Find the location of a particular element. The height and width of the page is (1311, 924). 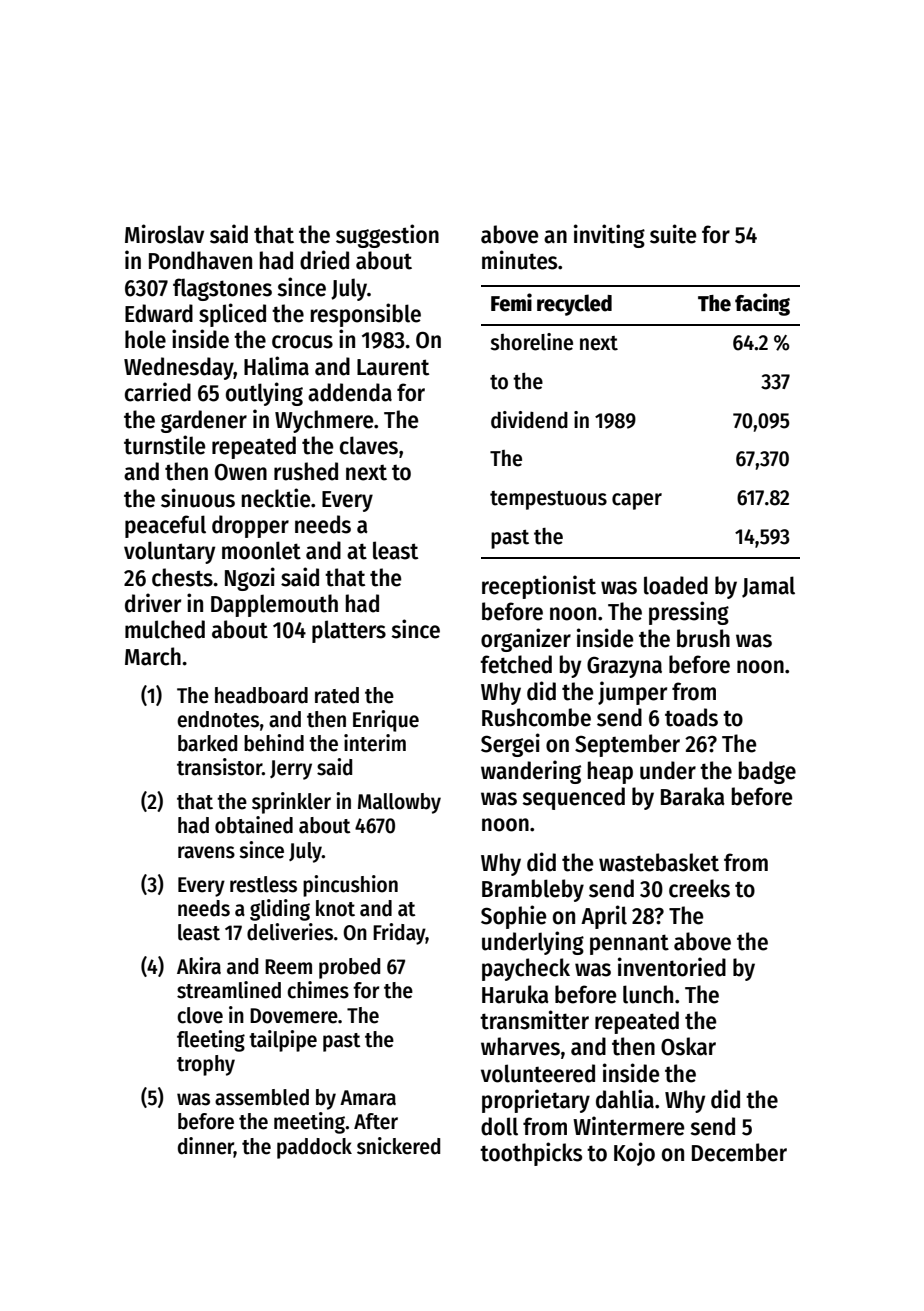

driver is located at coordinates (153, 603).
